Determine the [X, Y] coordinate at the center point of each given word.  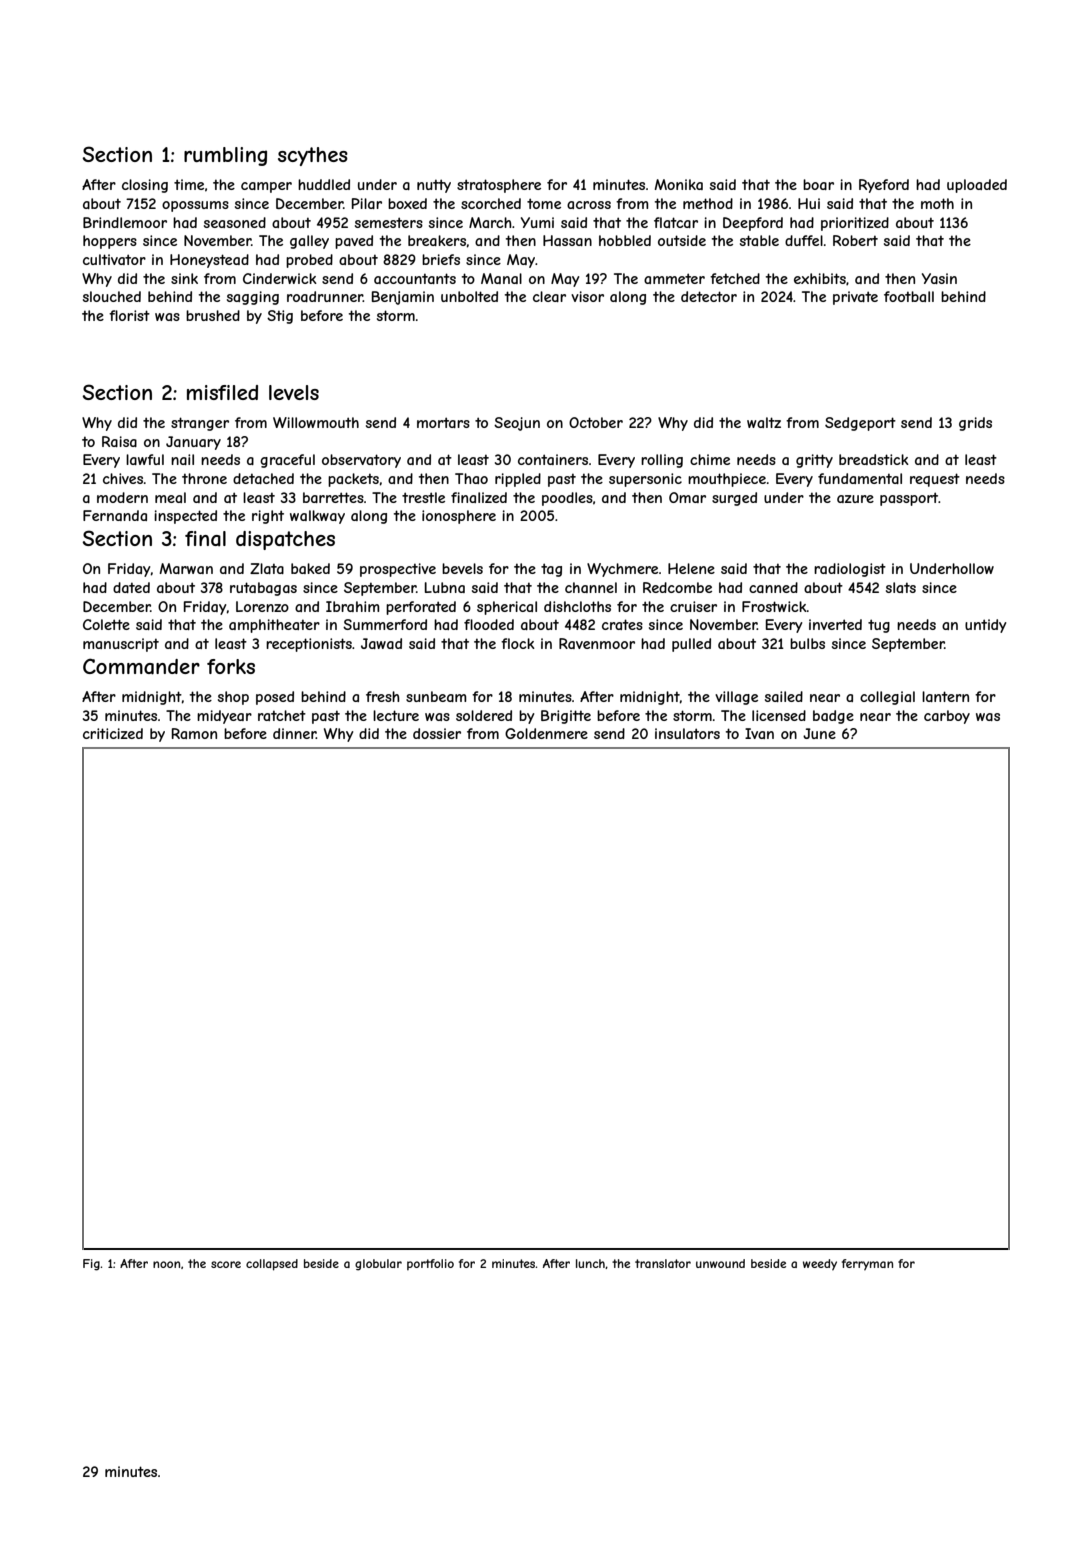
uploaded [977, 186]
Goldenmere [546, 733]
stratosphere [499, 186]
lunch [590, 1263]
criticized [113, 733]
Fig [91, 1265]
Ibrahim [352, 606]
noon [166, 1264]
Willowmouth [316, 422]
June [819, 733]
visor [587, 296]
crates [622, 624]
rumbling [225, 156]
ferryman [867, 1265]
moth [937, 203]
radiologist [850, 570]
